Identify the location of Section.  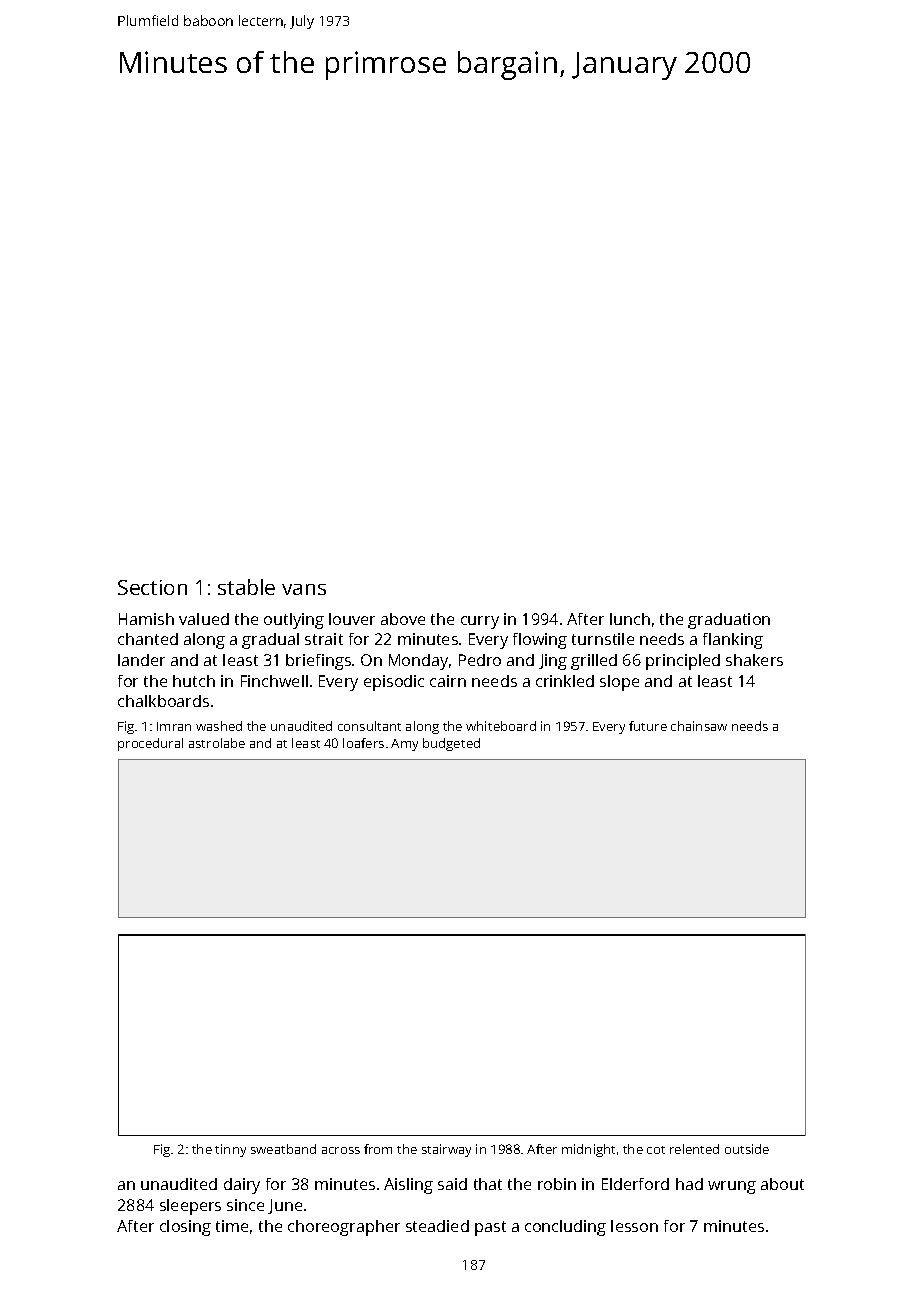
(152, 587).
